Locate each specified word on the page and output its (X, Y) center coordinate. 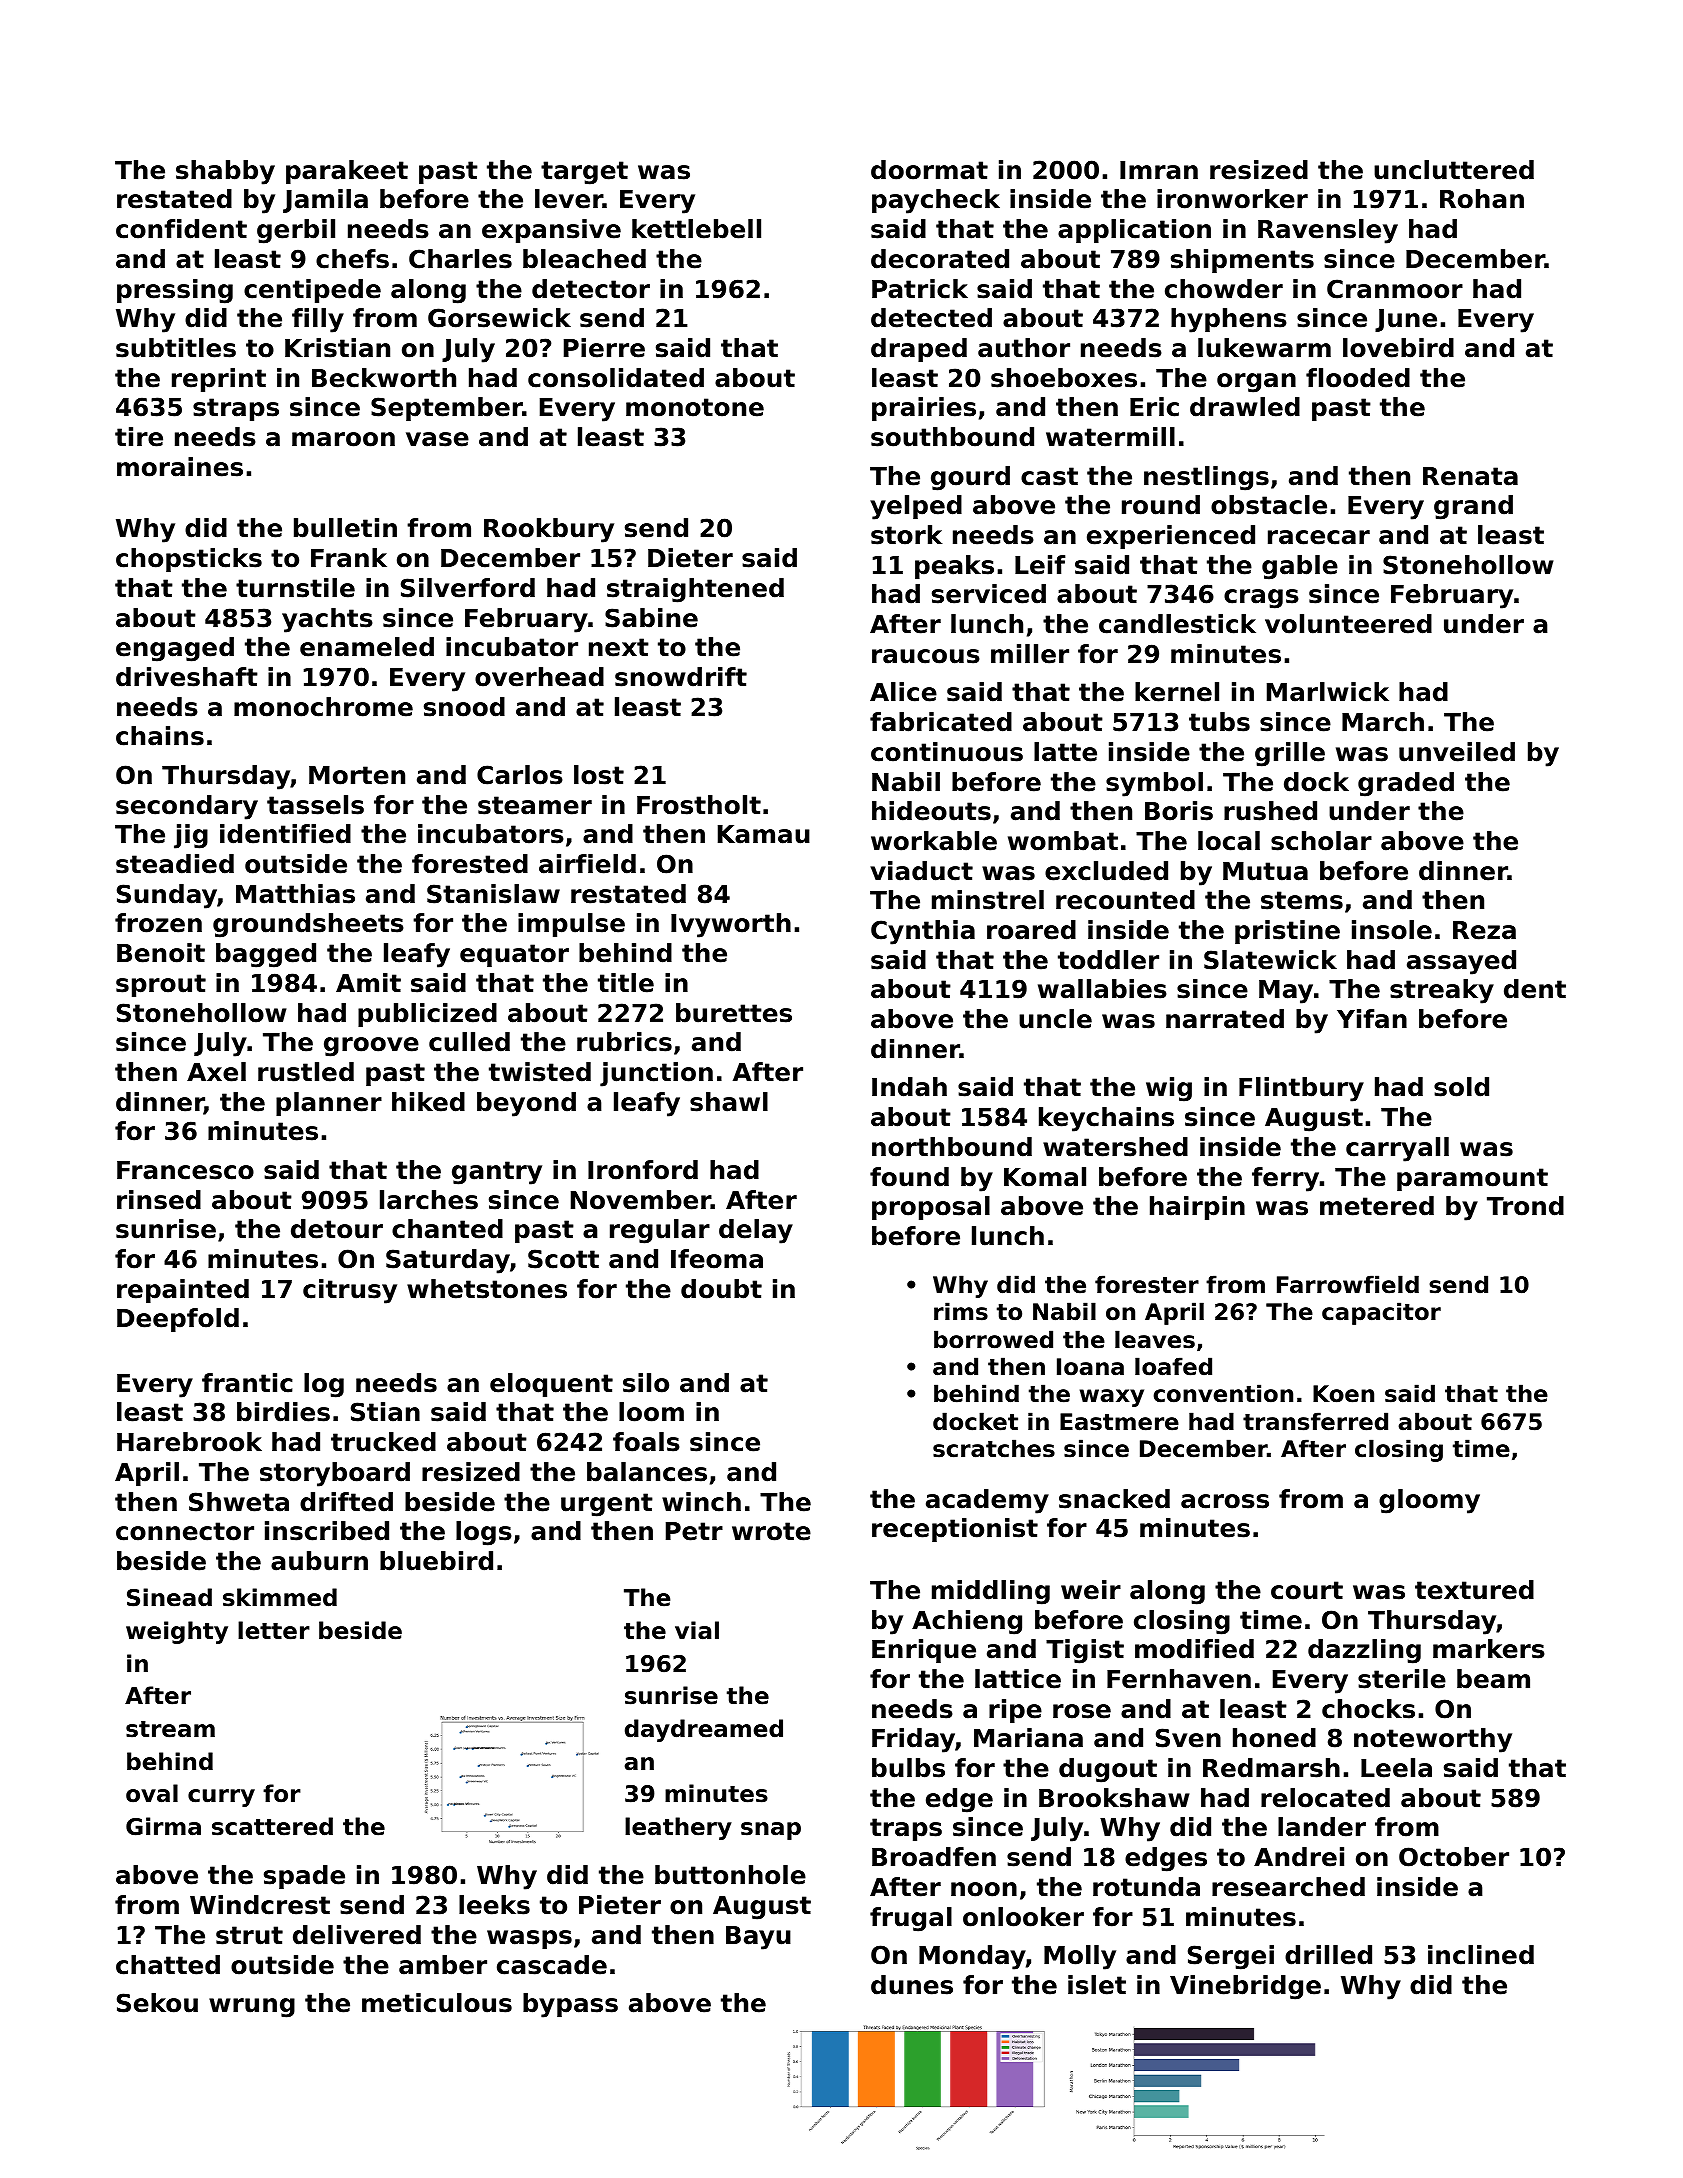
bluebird (436, 1561)
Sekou (157, 2003)
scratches (994, 1448)
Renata (1470, 476)
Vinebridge (1245, 1987)
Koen (1343, 1394)
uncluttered (1454, 170)
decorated (940, 259)
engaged (175, 649)
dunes (912, 1985)
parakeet (347, 172)
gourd (970, 478)
